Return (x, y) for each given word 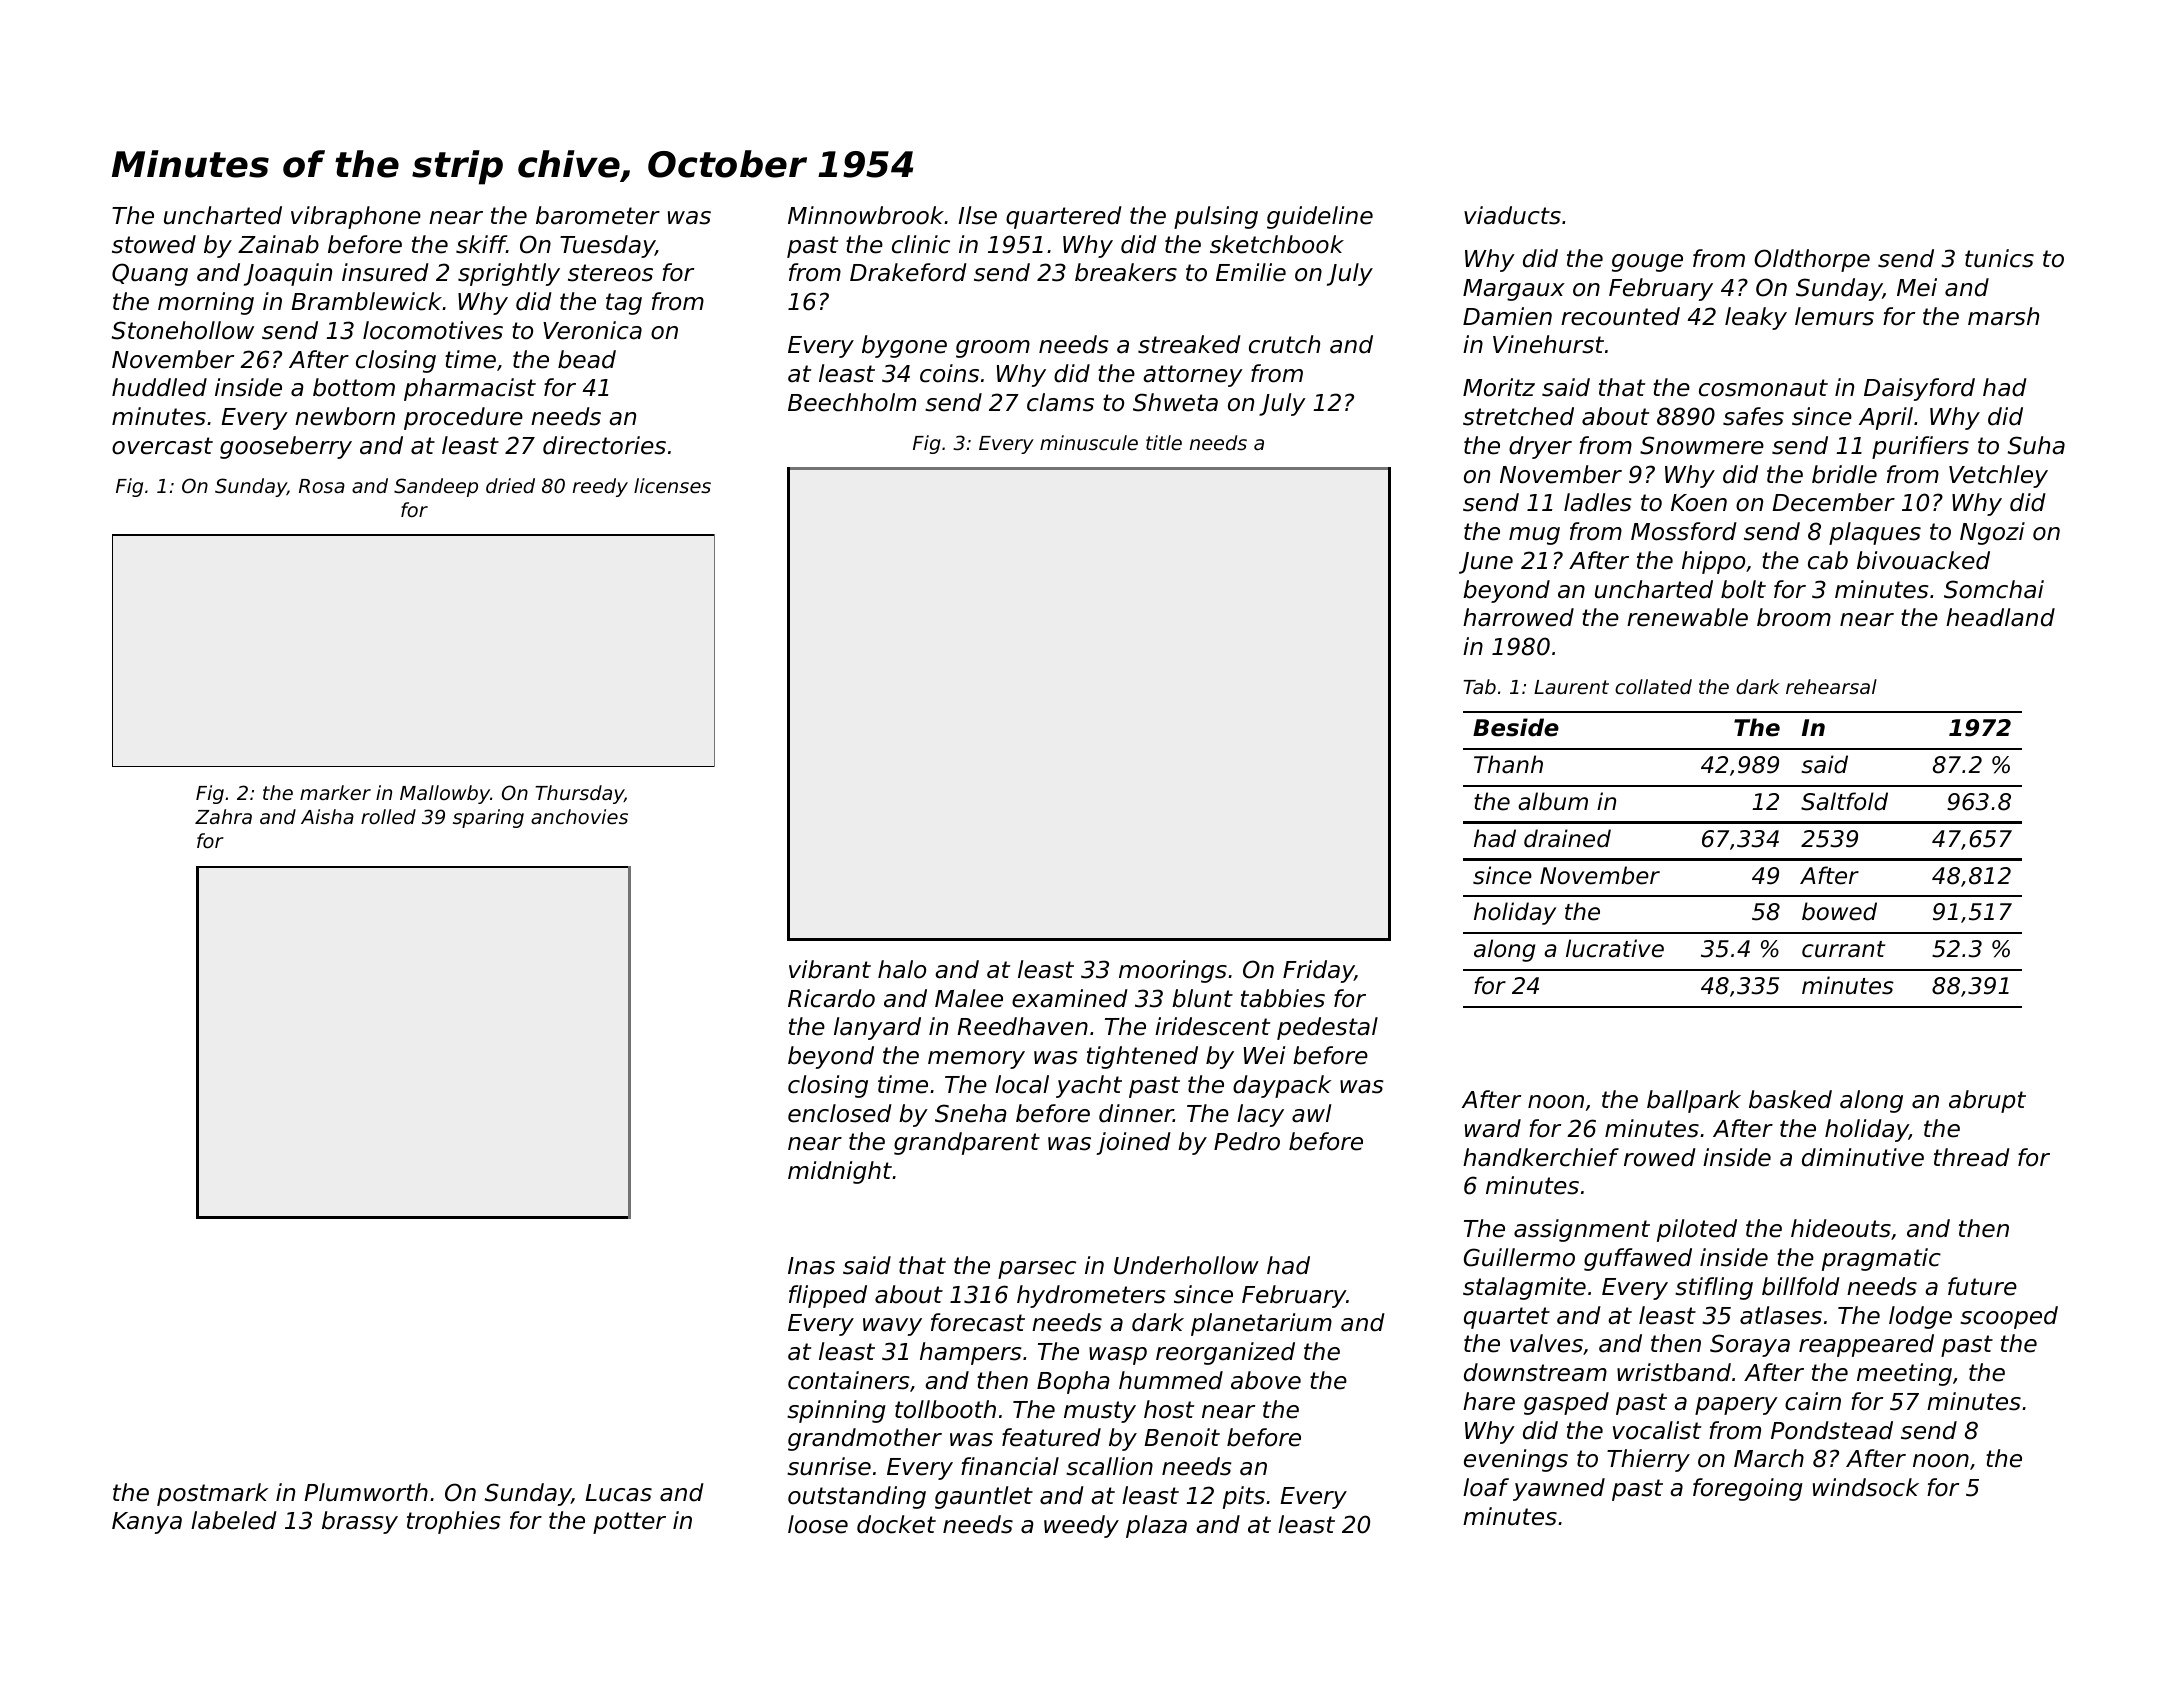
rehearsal (1831, 686)
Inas (811, 1266)
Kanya (147, 1523)
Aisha (327, 816)
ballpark (1694, 1101)
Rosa (322, 486)
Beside (1516, 727)
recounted (1620, 316)
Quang (150, 274)
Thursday (580, 794)
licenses (672, 485)
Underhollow (1186, 1265)
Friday (1319, 971)
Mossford (1684, 531)
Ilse (977, 215)
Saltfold (1844, 801)
